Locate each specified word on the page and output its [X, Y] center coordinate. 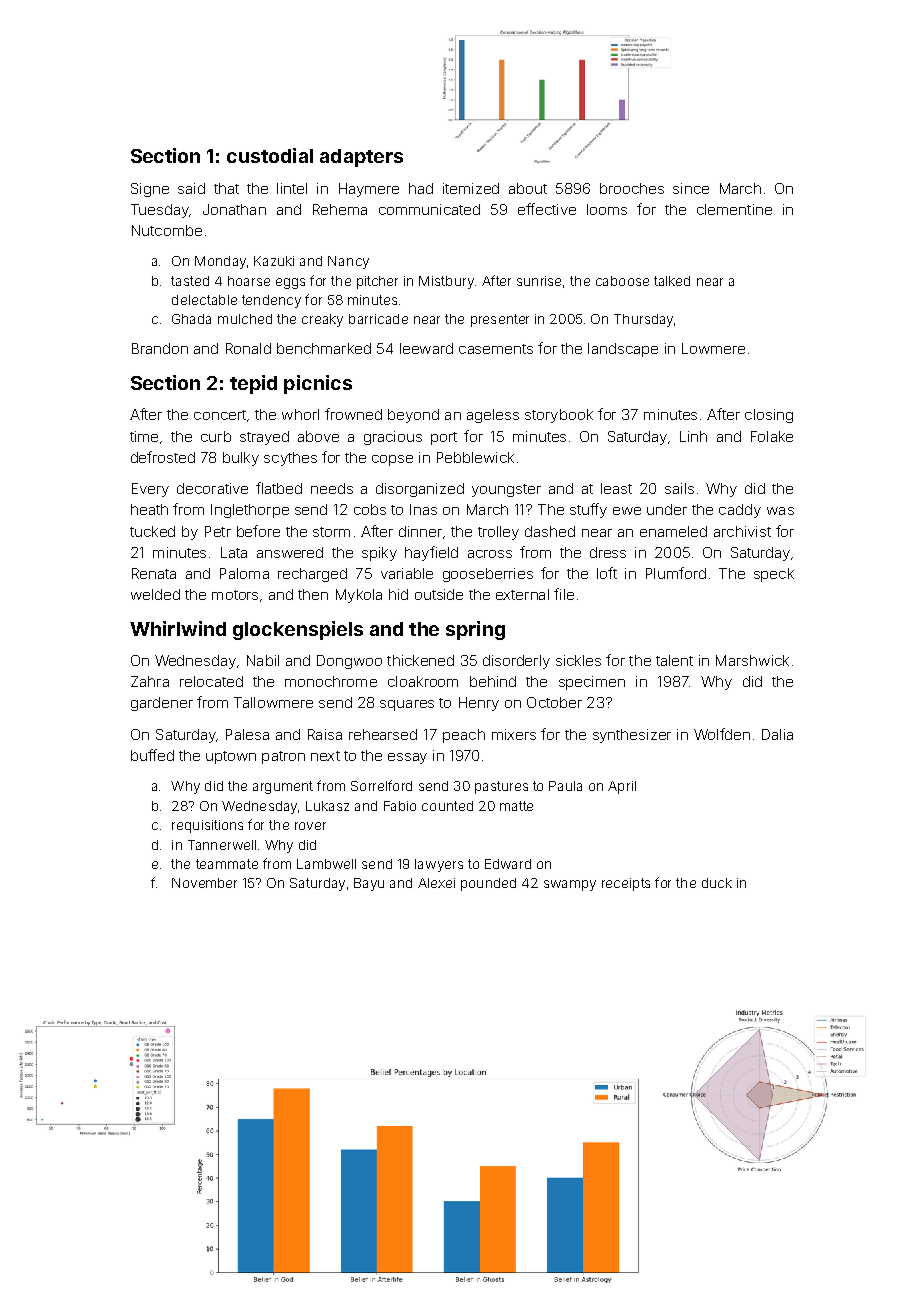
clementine [734, 209]
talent [674, 660]
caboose [622, 281]
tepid [253, 384]
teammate [227, 864]
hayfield [431, 553]
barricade [378, 319]
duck [717, 883]
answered [290, 552]
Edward [508, 864]
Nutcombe [167, 230]
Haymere [369, 190]
